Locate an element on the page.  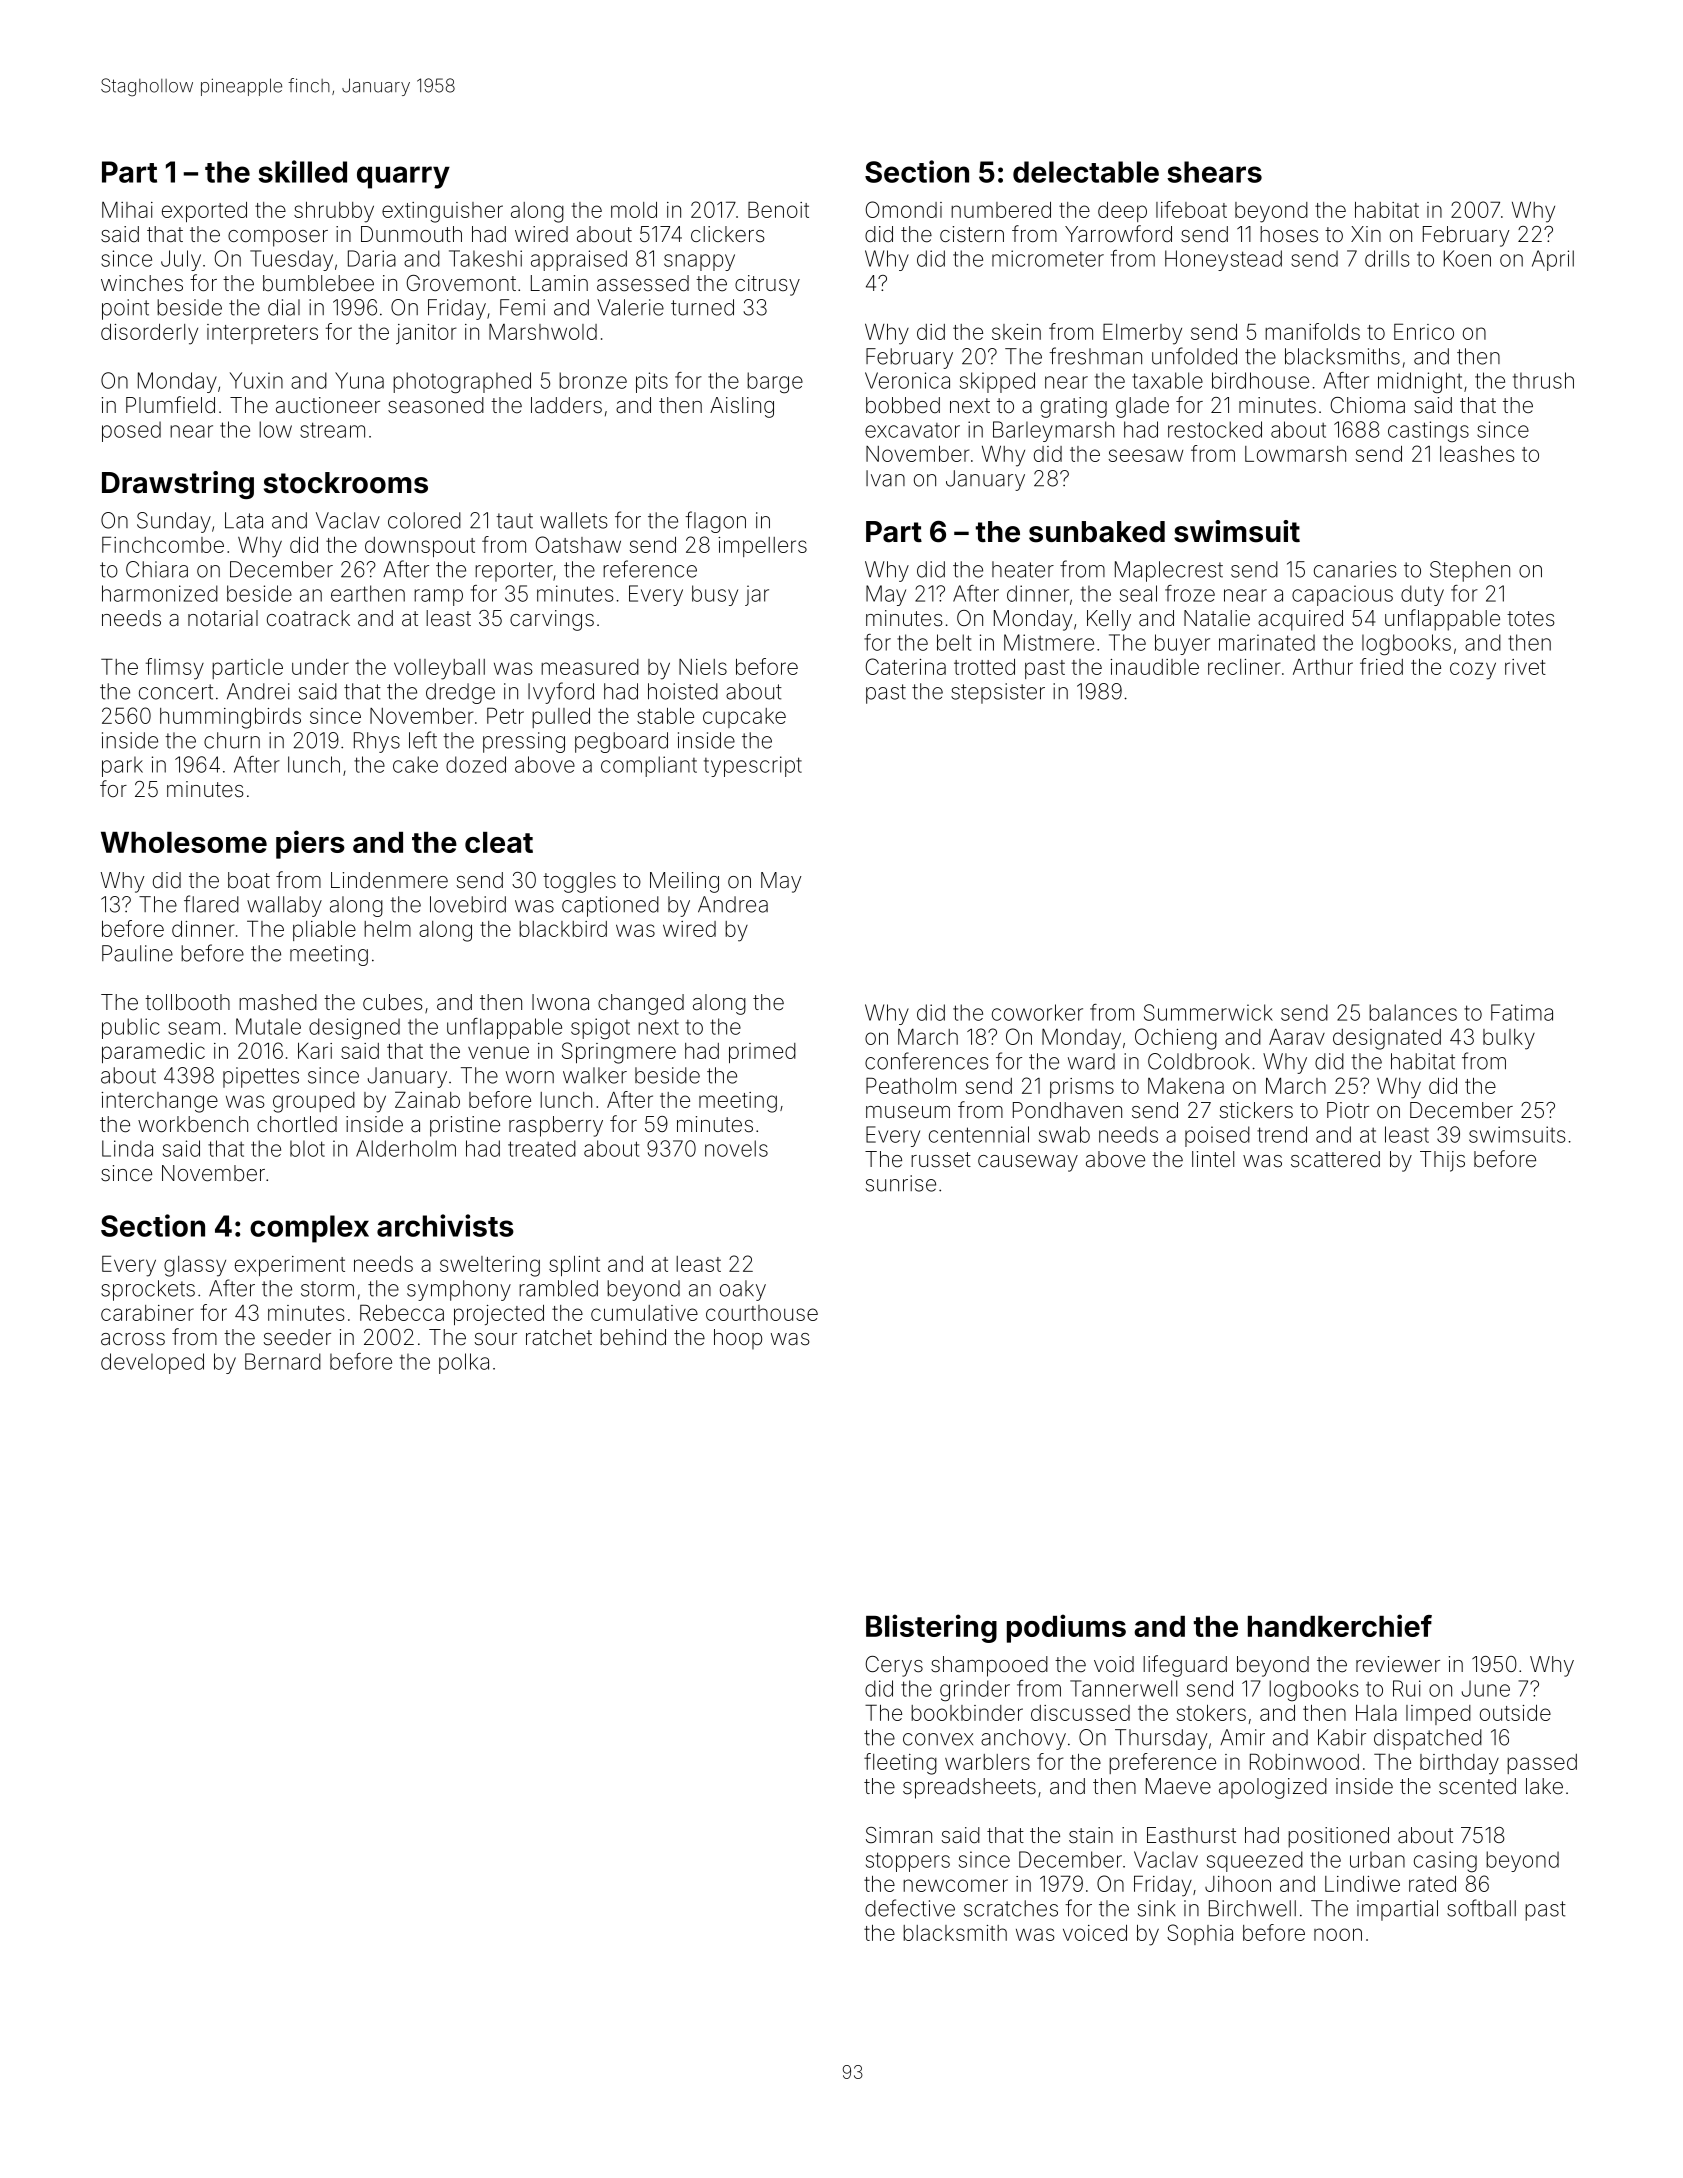
Yuna is located at coordinates (359, 380).
